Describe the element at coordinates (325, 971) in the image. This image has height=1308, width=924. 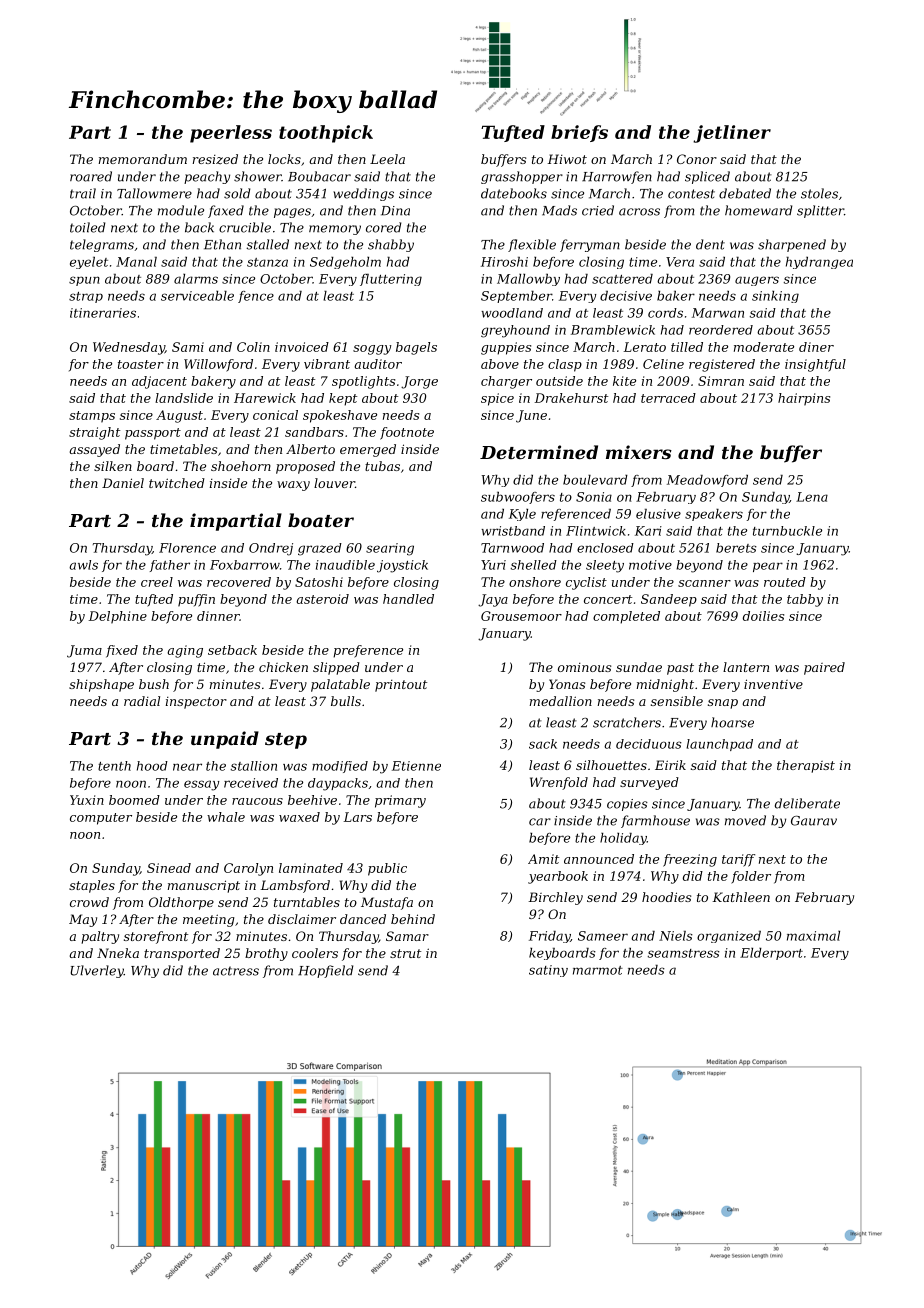
I see `Hopfield` at that location.
